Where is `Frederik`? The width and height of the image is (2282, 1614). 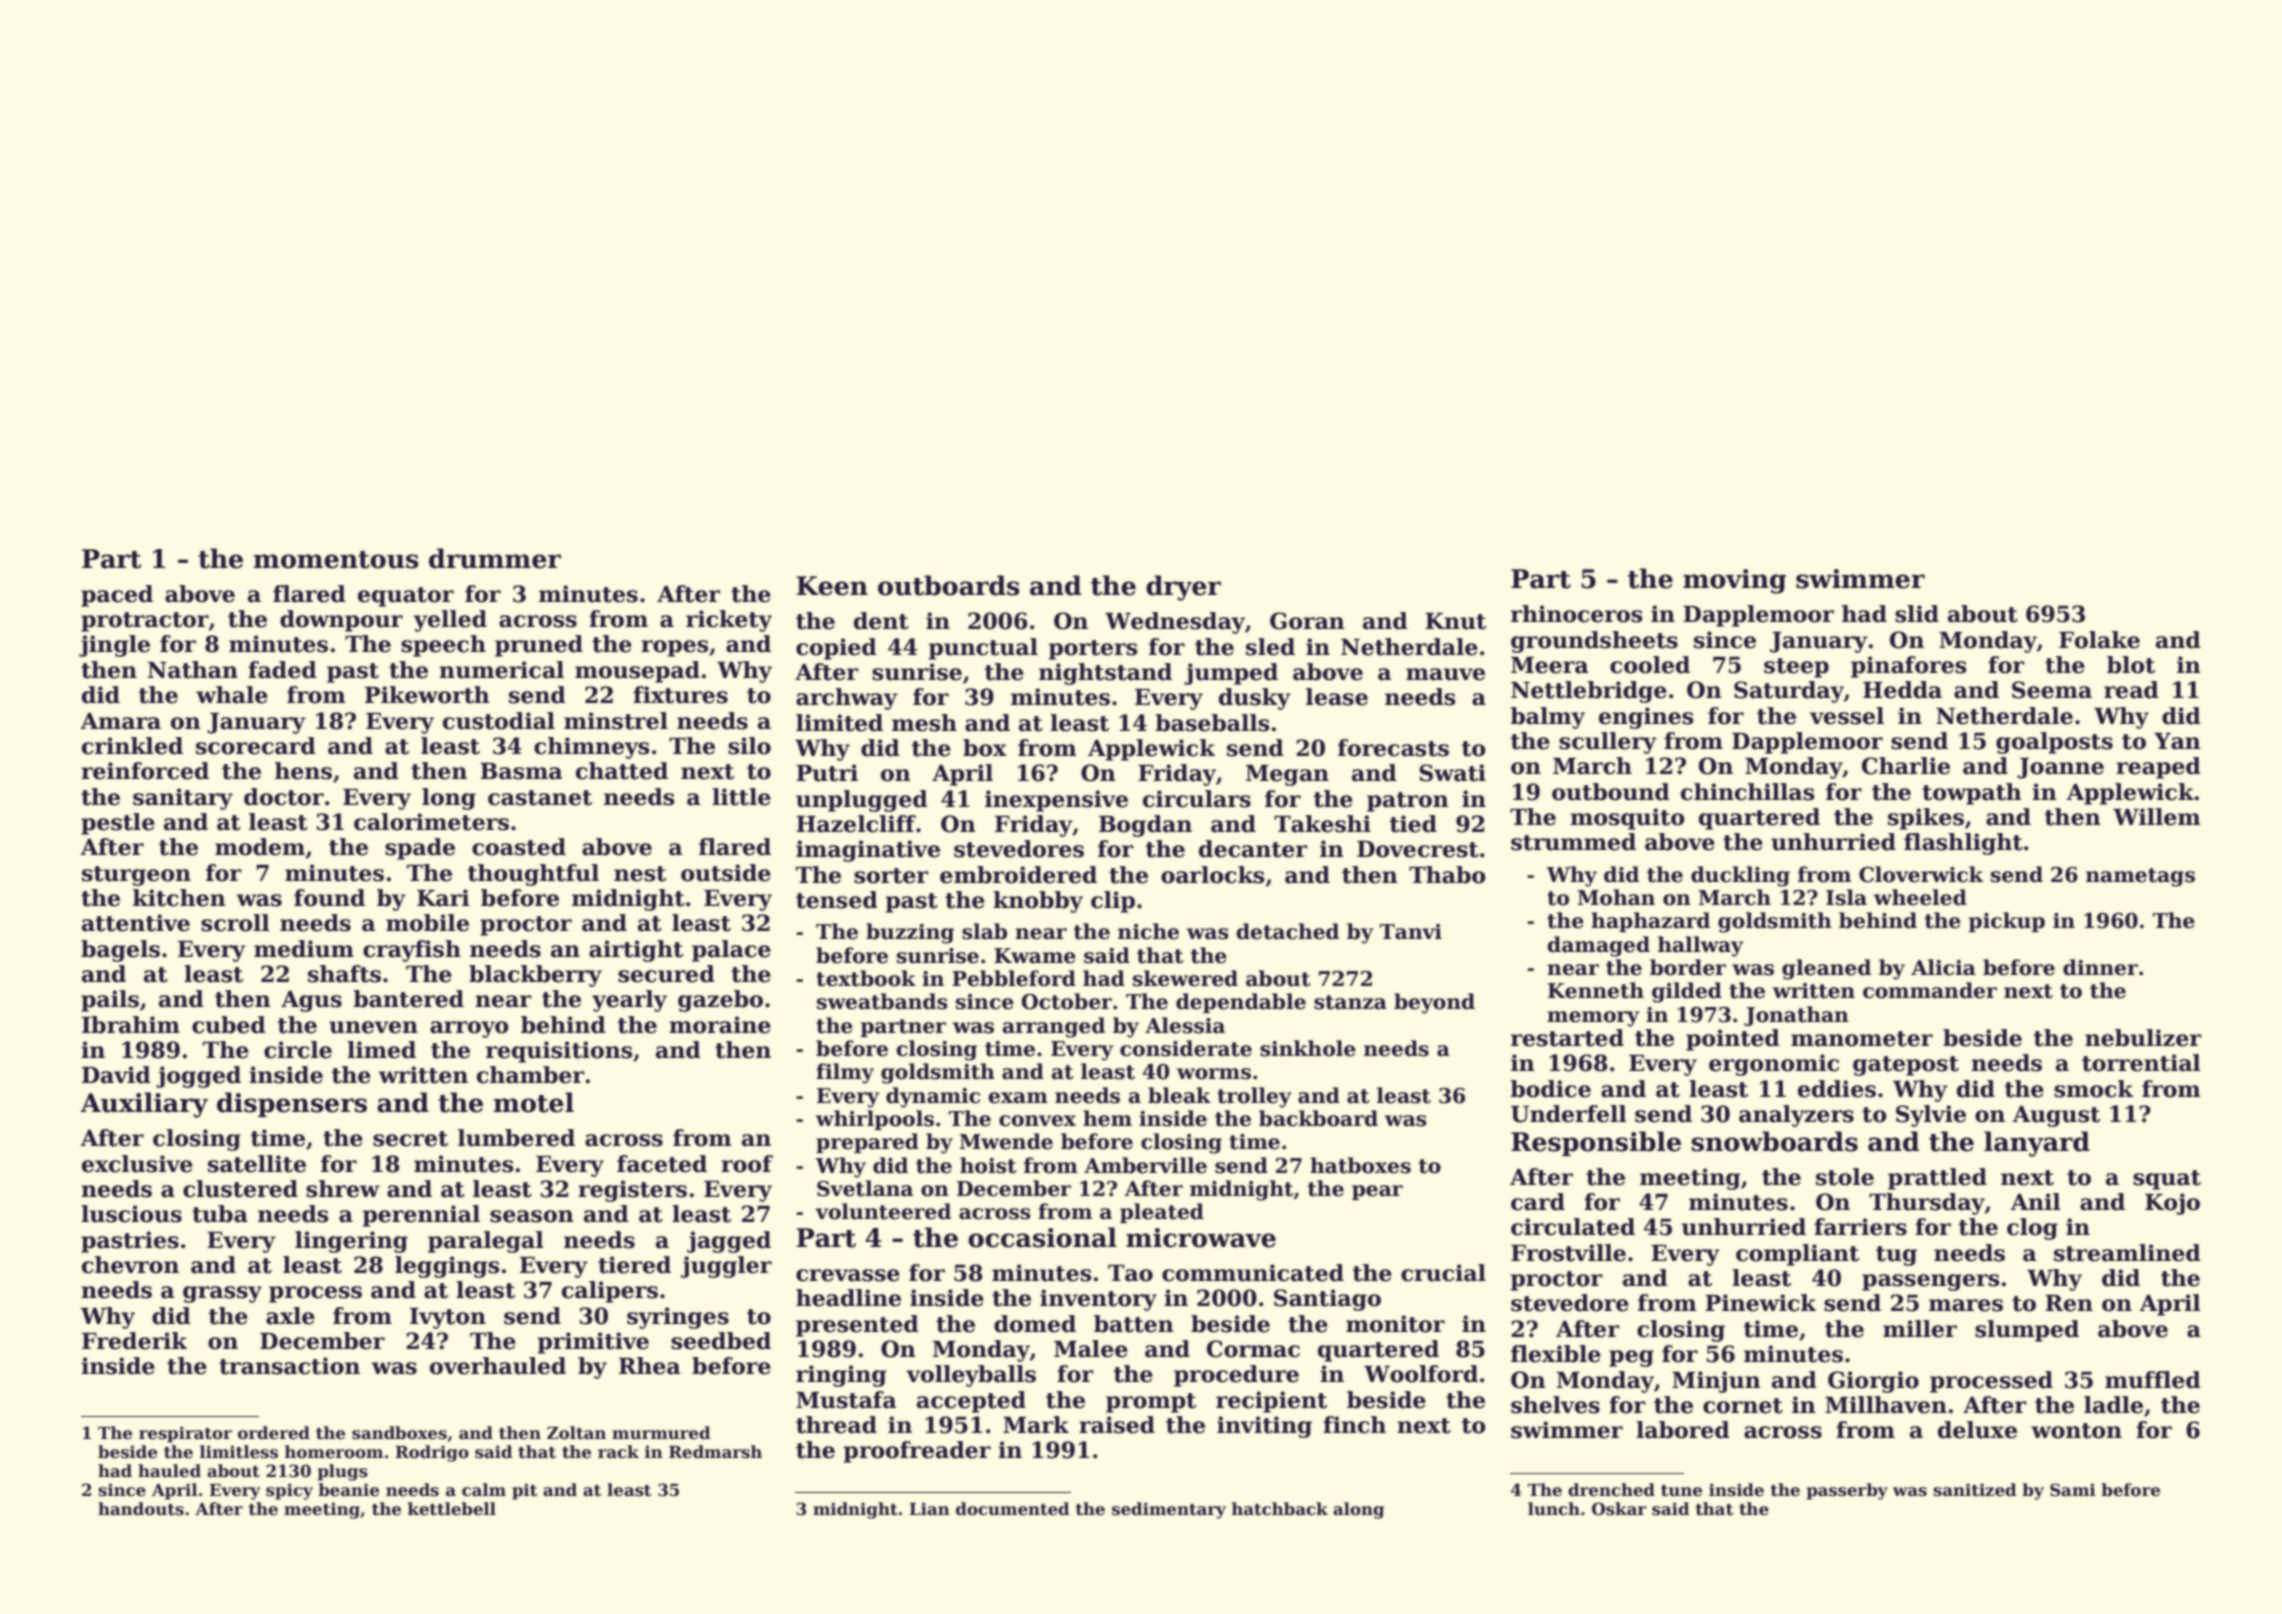
Frederik is located at coordinates (134, 1341).
